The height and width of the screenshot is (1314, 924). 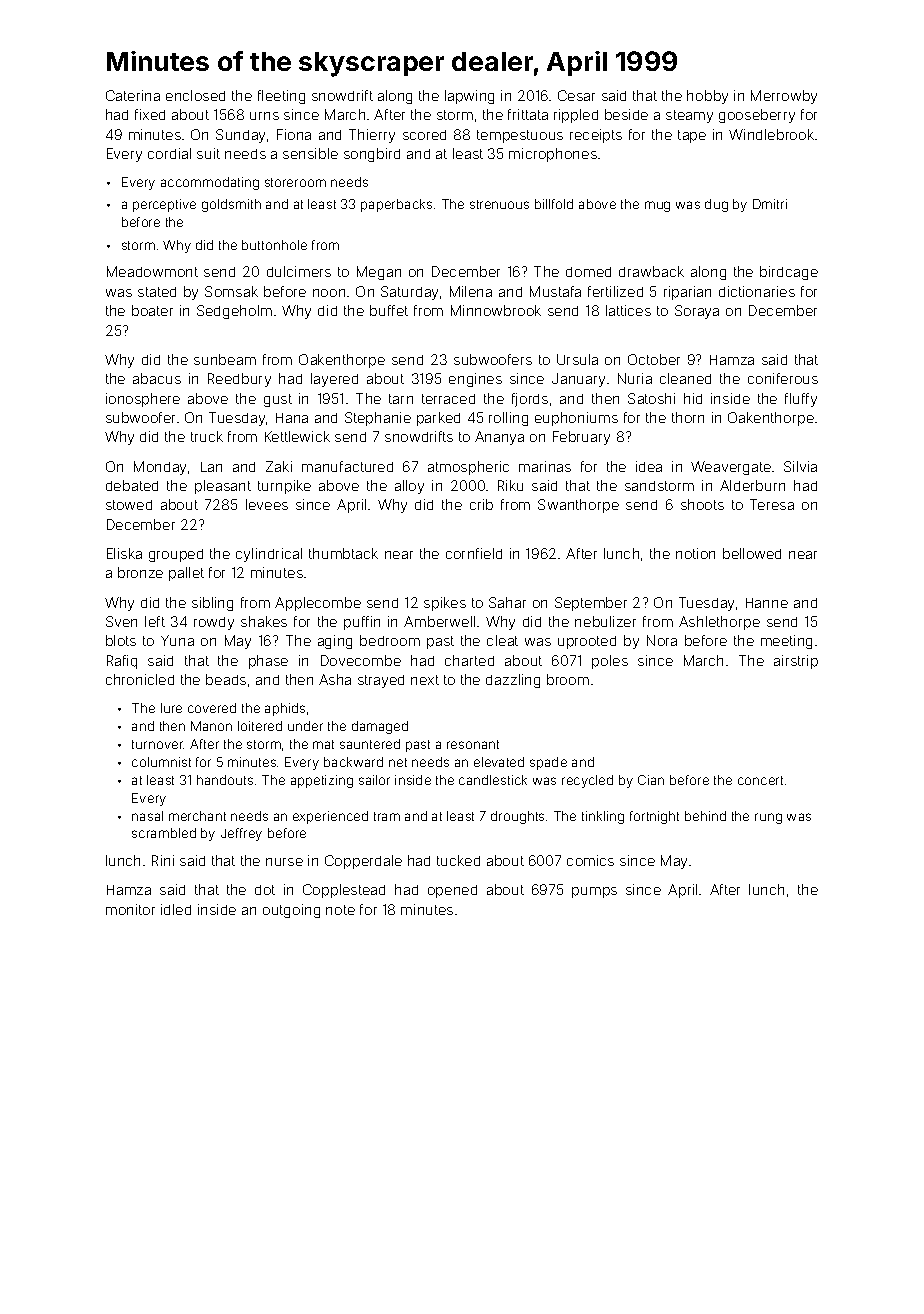 What do you see at coordinates (685, 378) in the screenshot?
I see `cleaned` at bounding box center [685, 378].
